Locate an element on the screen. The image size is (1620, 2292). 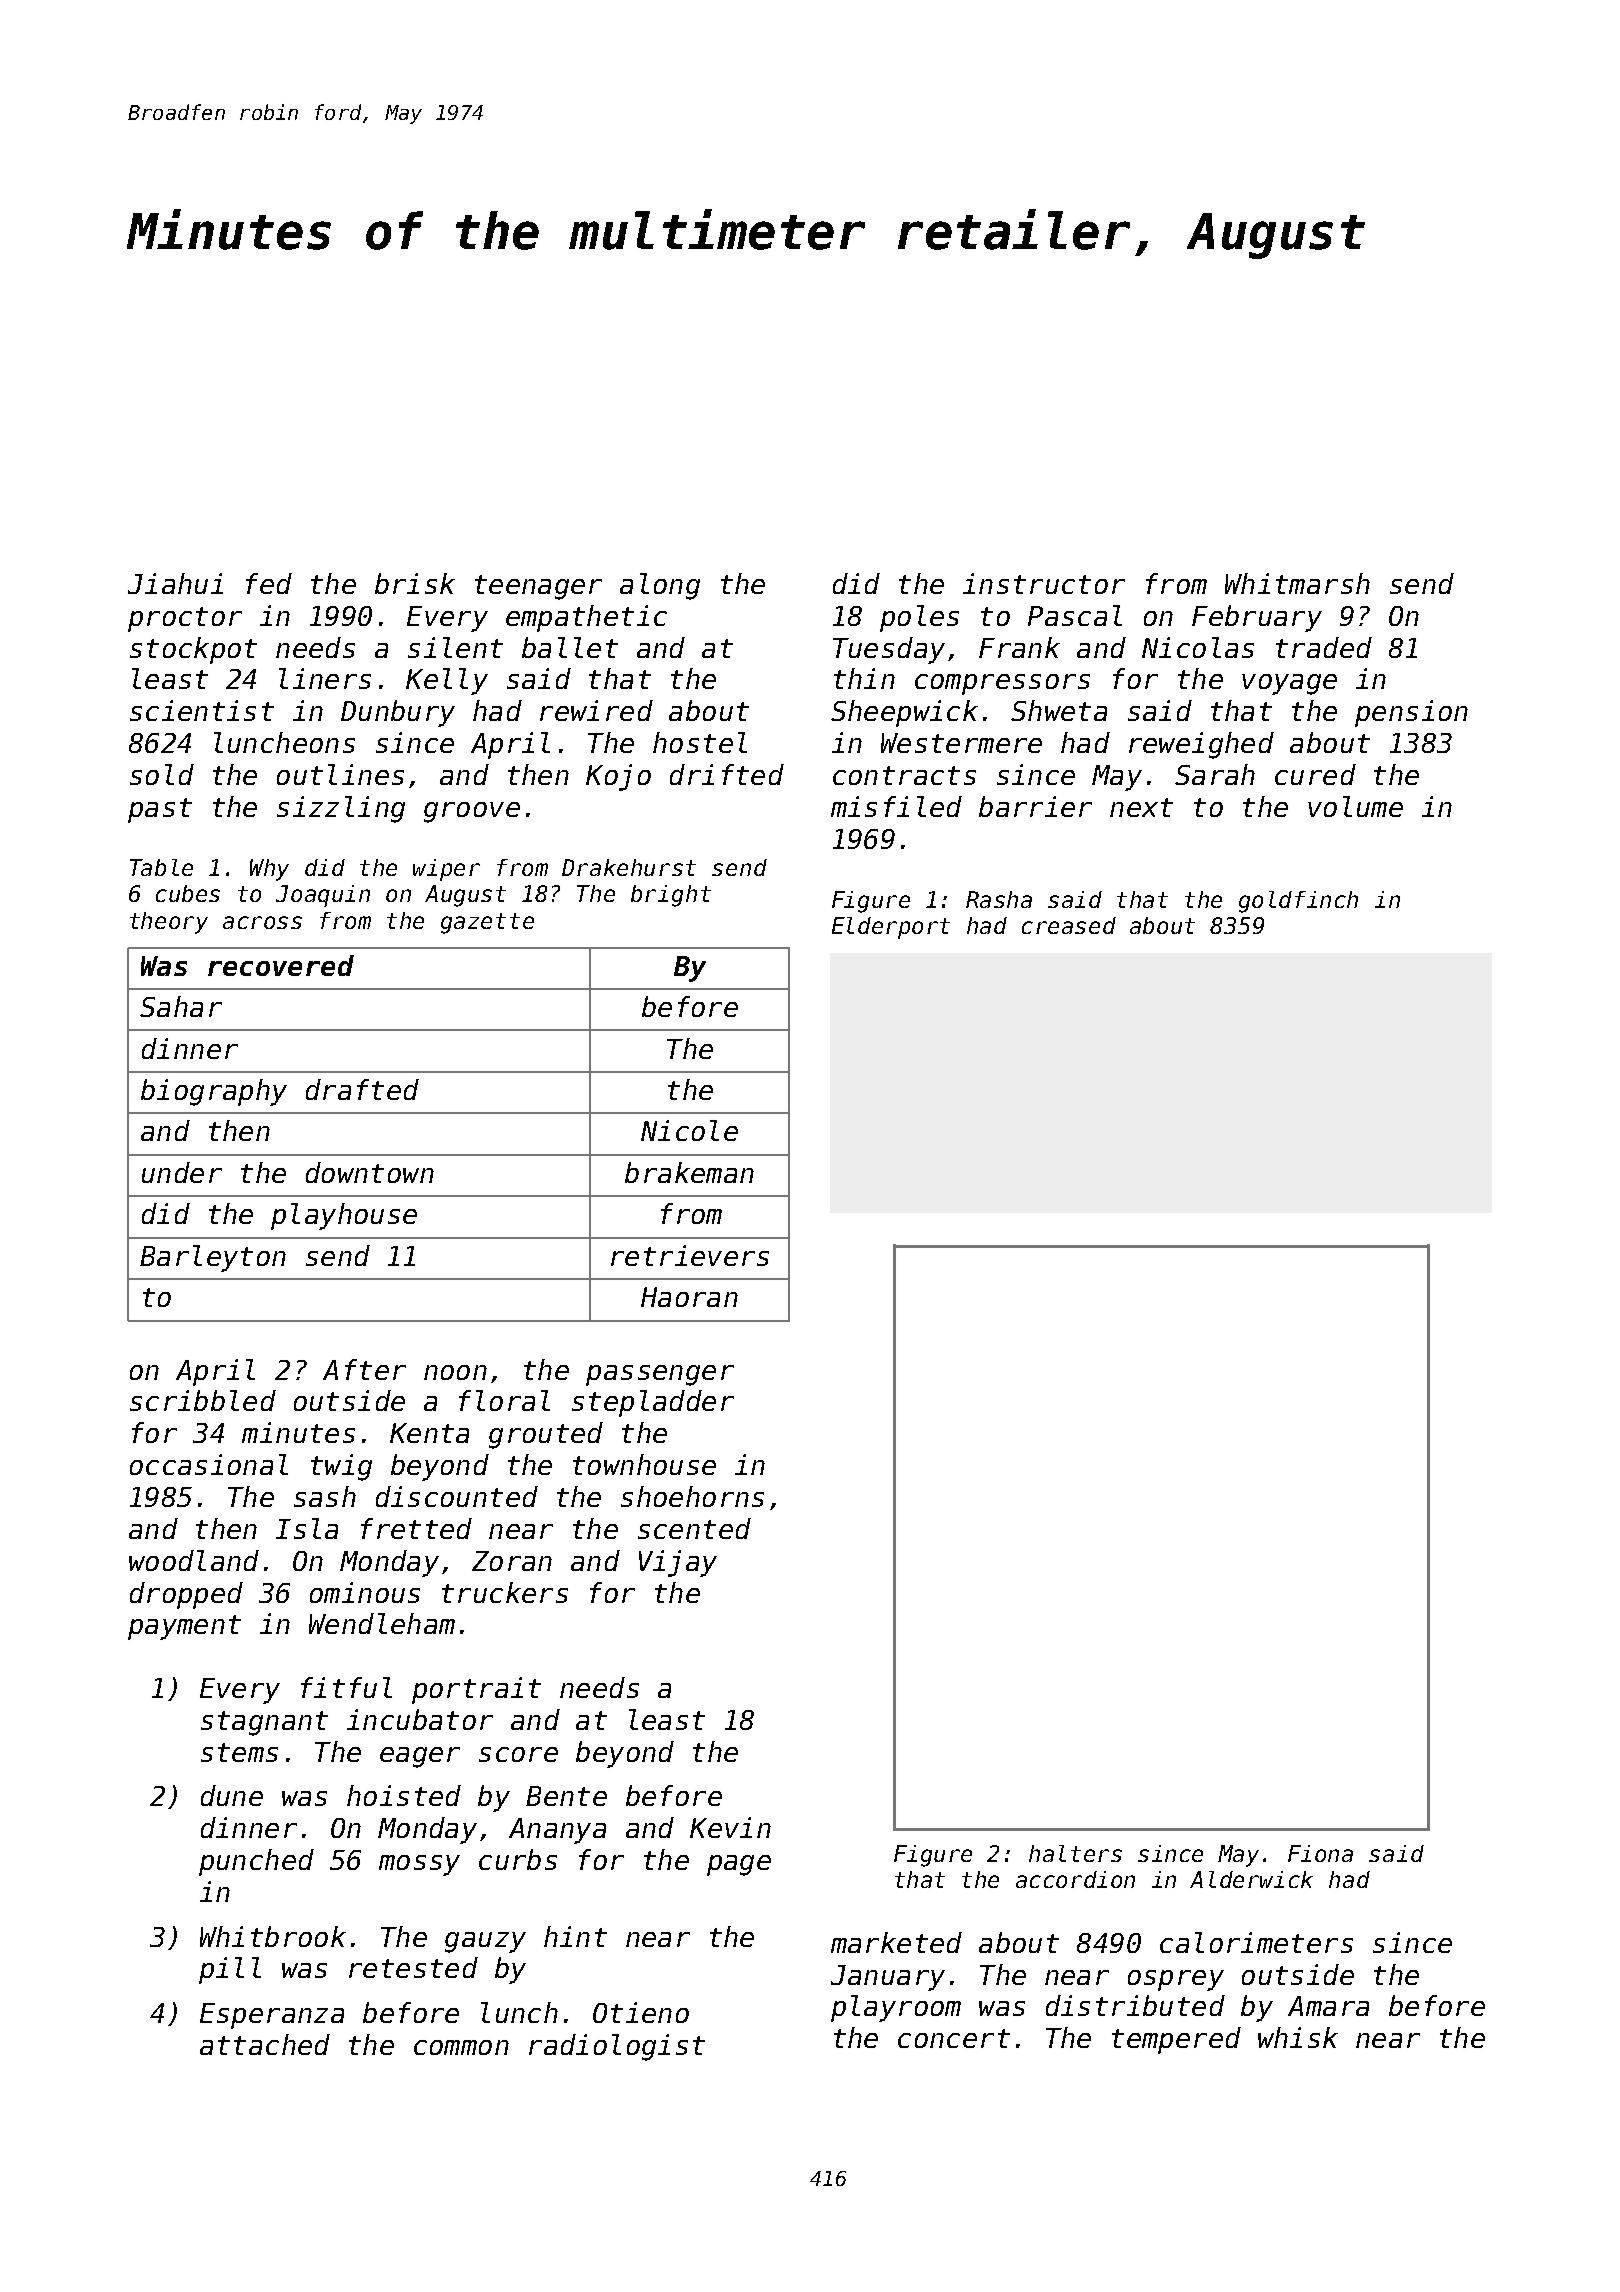
dune is located at coordinates (232, 1795).
